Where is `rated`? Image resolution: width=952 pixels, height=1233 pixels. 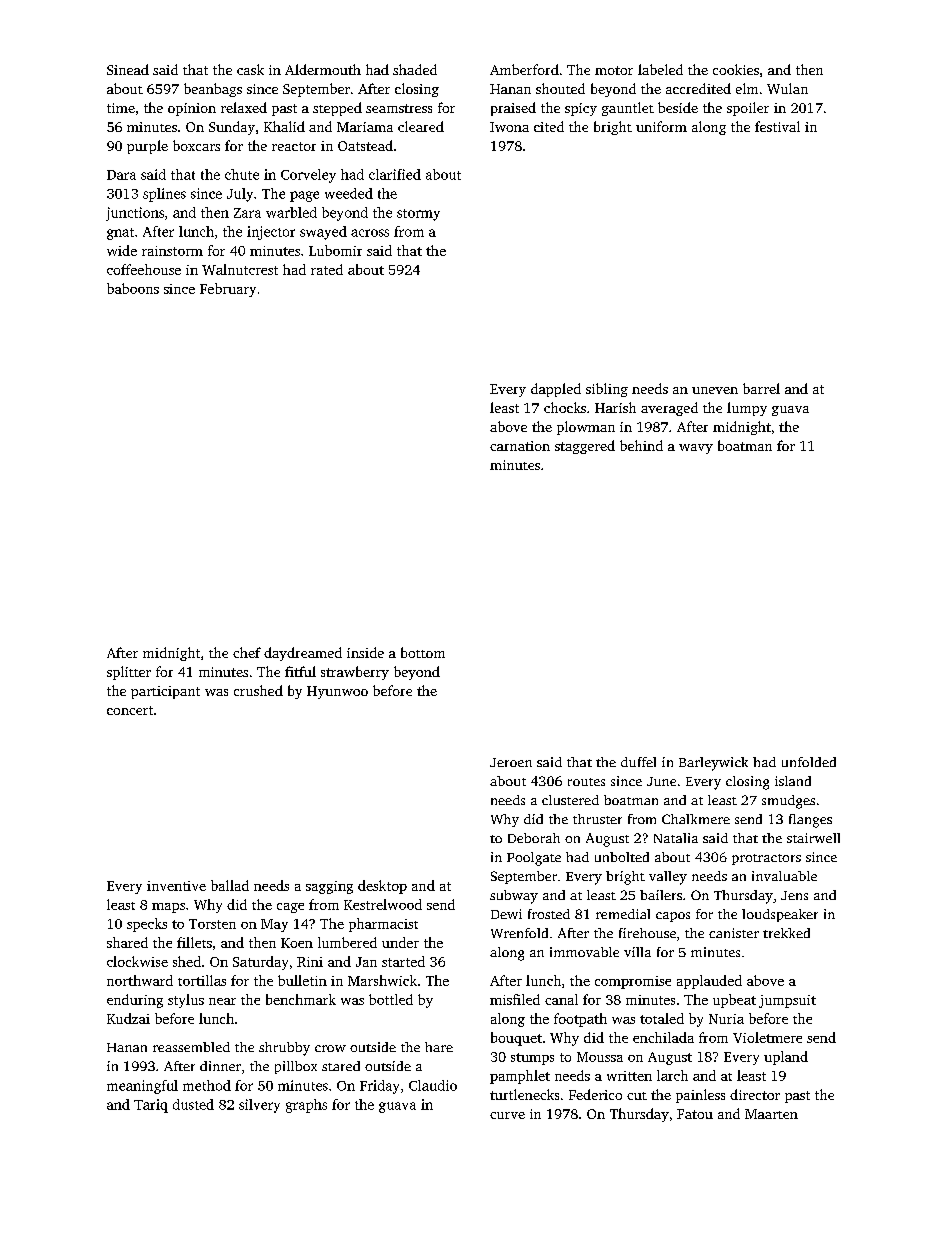 rated is located at coordinates (327, 269).
